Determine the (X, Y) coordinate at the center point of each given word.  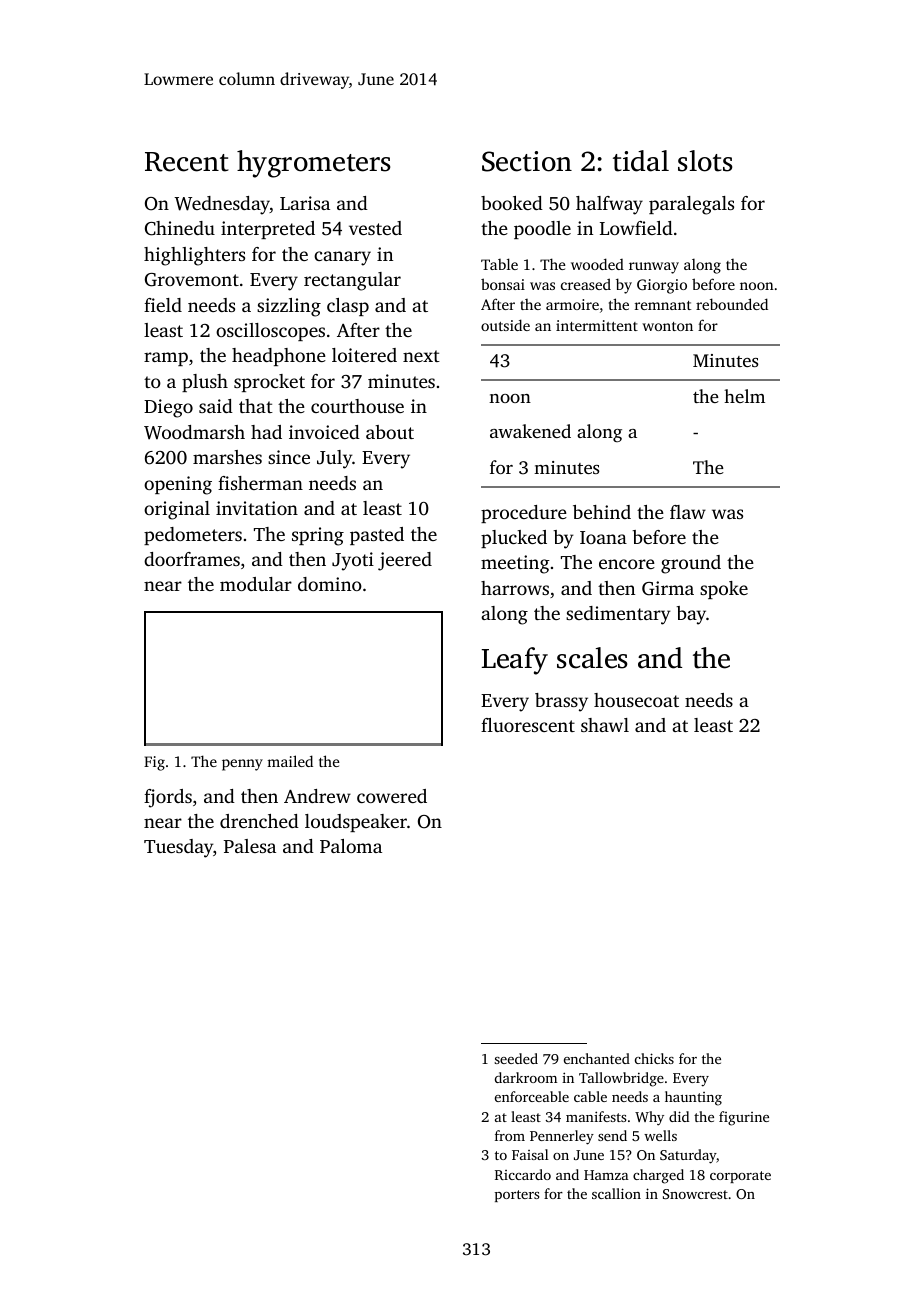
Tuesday (178, 848)
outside (505, 325)
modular (256, 584)
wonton (667, 326)
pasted (377, 536)
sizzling (289, 307)
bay (691, 615)
